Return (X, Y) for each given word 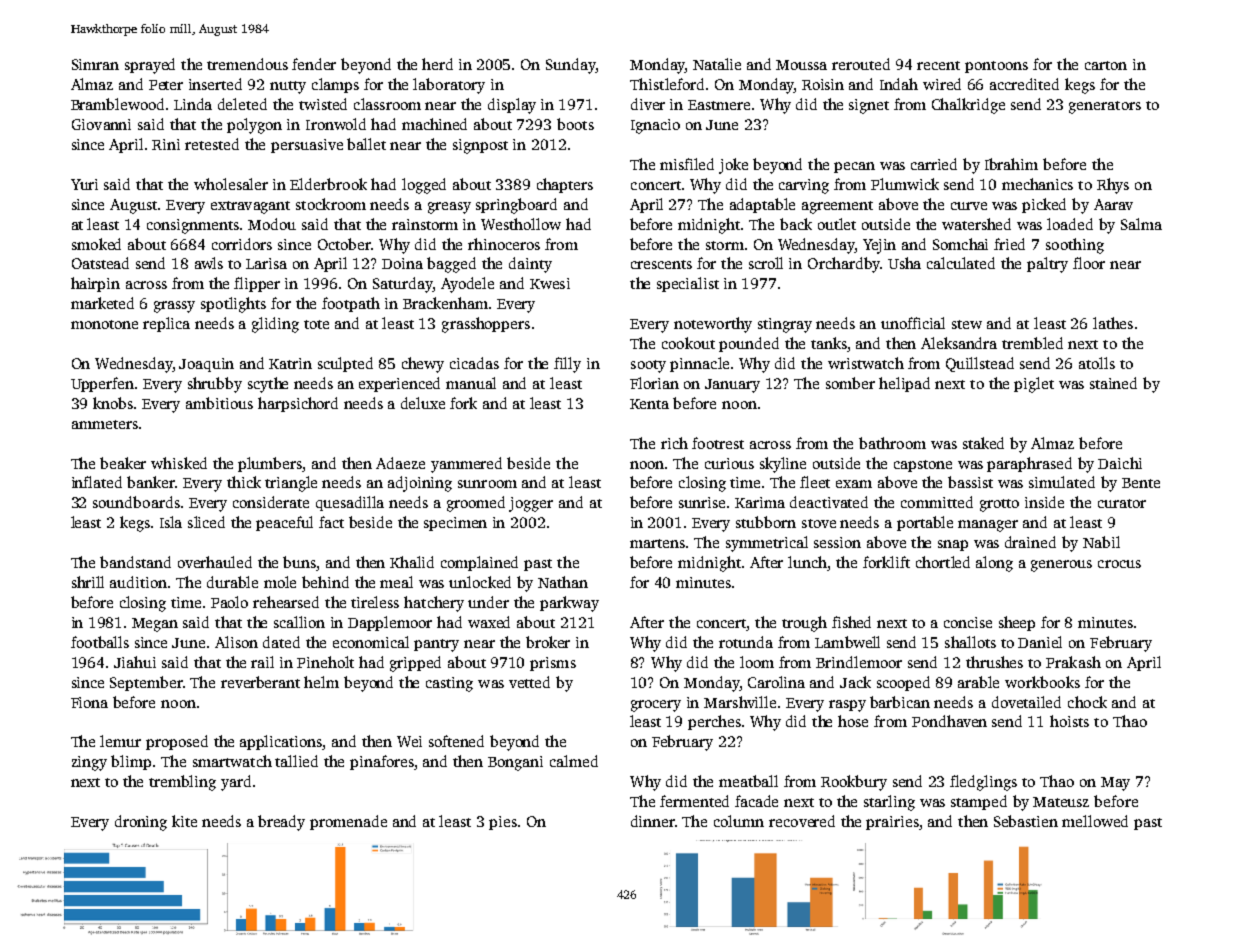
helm (321, 682)
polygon (254, 126)
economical (371, 642)
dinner (653, 821)
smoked (96, 244)
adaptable (762, 205)
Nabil (1101, 542)
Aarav (1113, 204)
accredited (1024, 84)
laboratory (449, 86)
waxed (489, 622)
